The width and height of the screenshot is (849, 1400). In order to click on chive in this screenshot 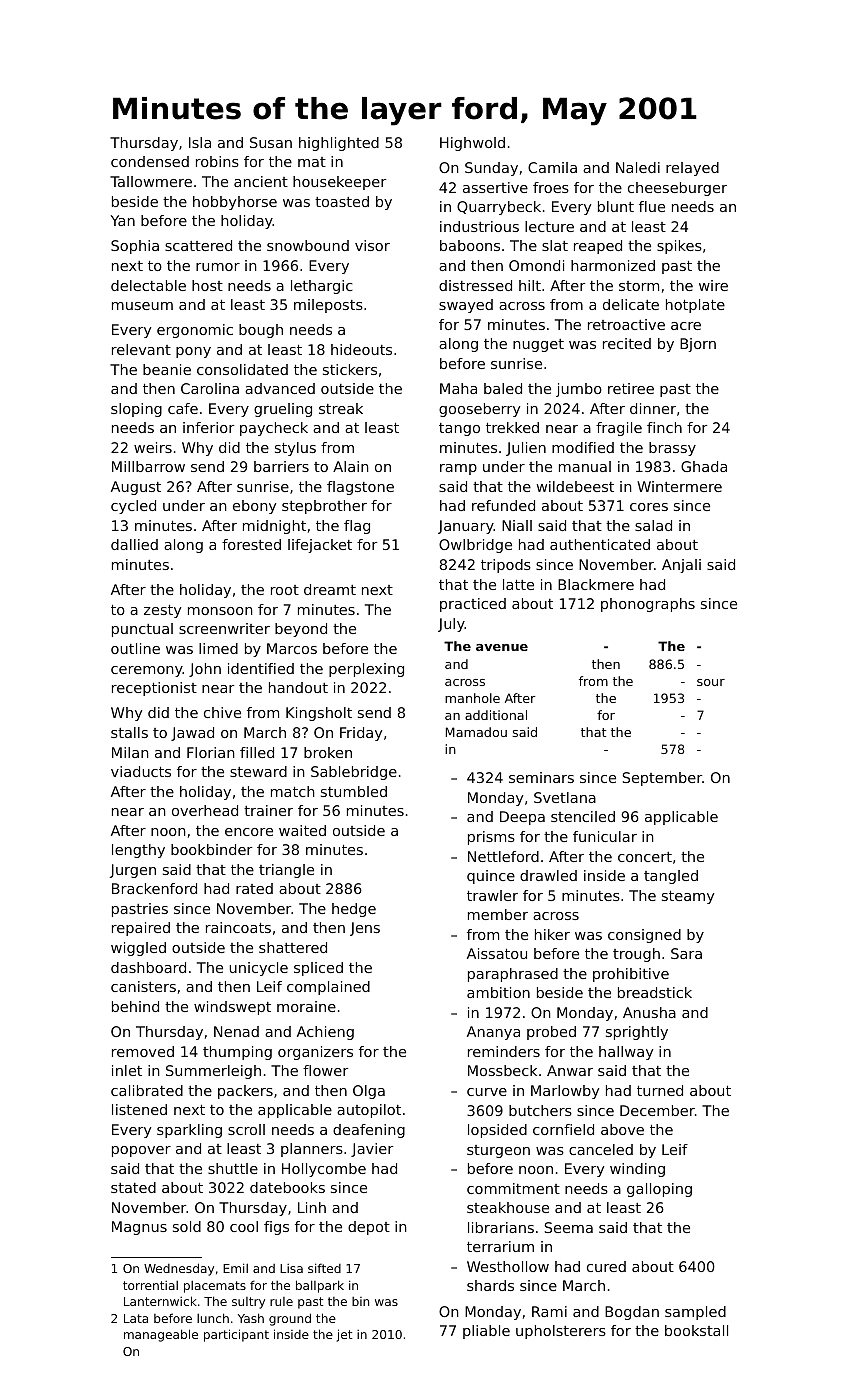, I will do `click(222, 712)`.
